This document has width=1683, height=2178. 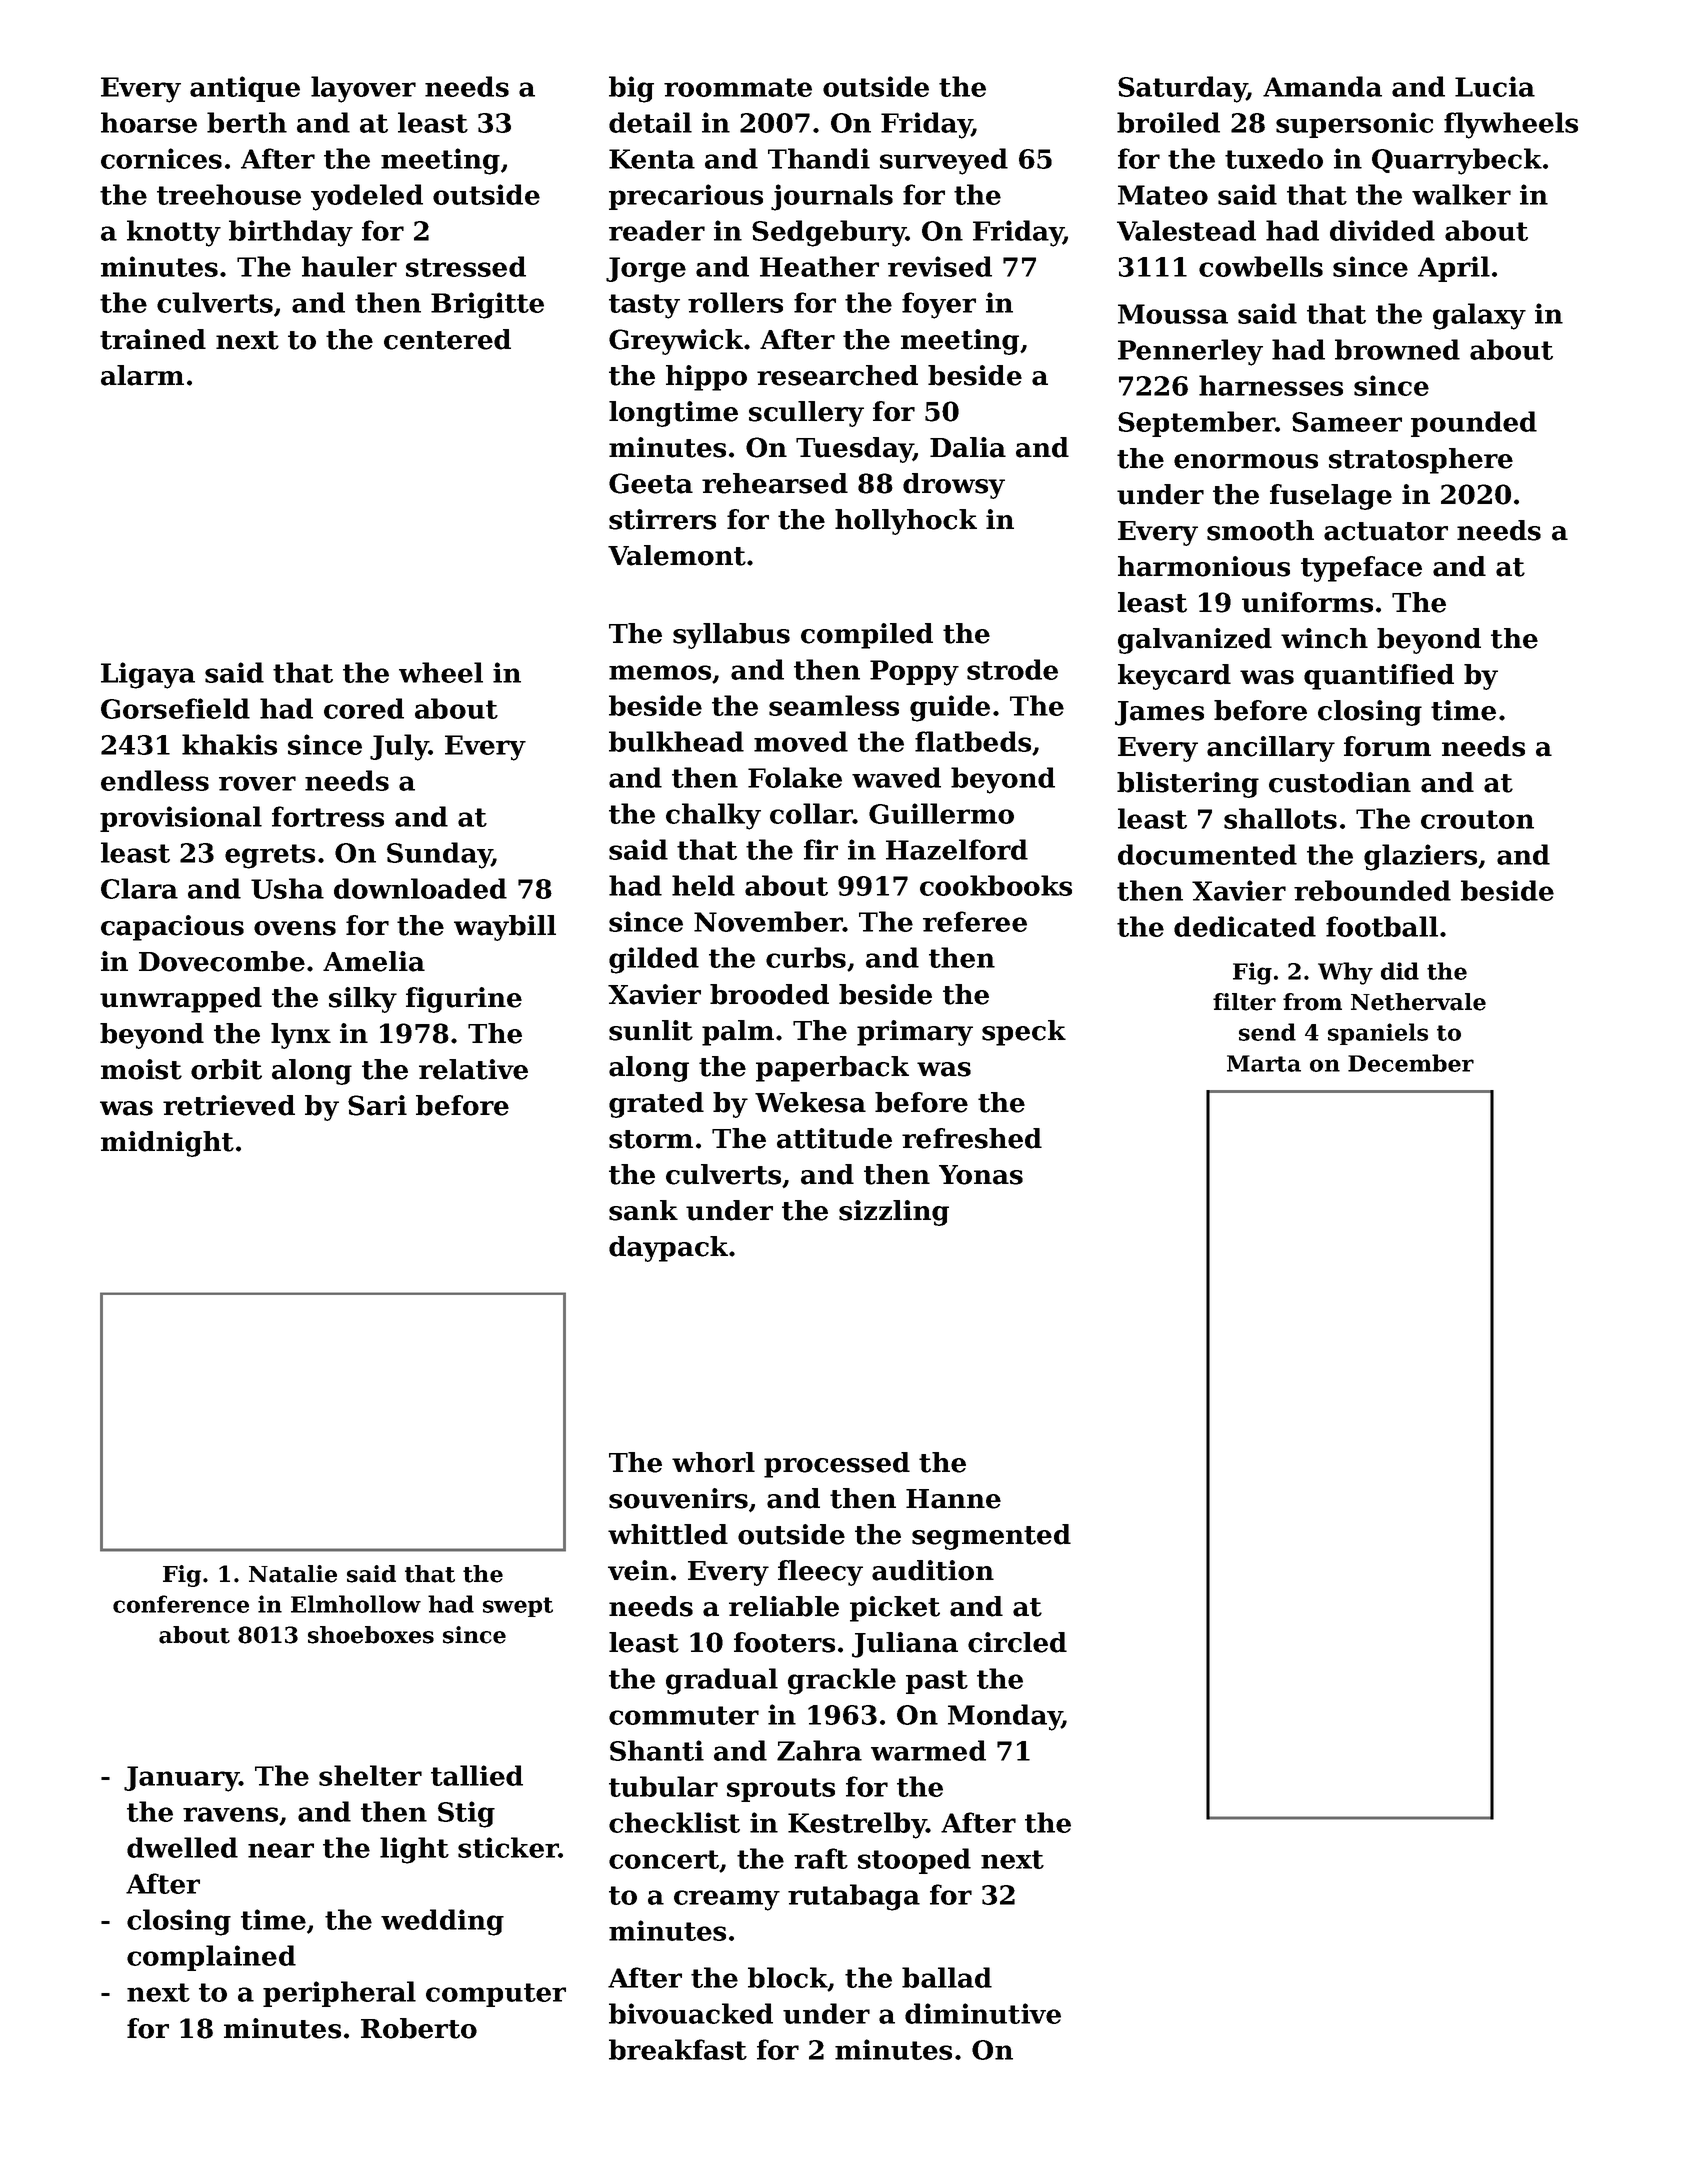 I want to click on retrieved, so click(x=229, y=1105).
